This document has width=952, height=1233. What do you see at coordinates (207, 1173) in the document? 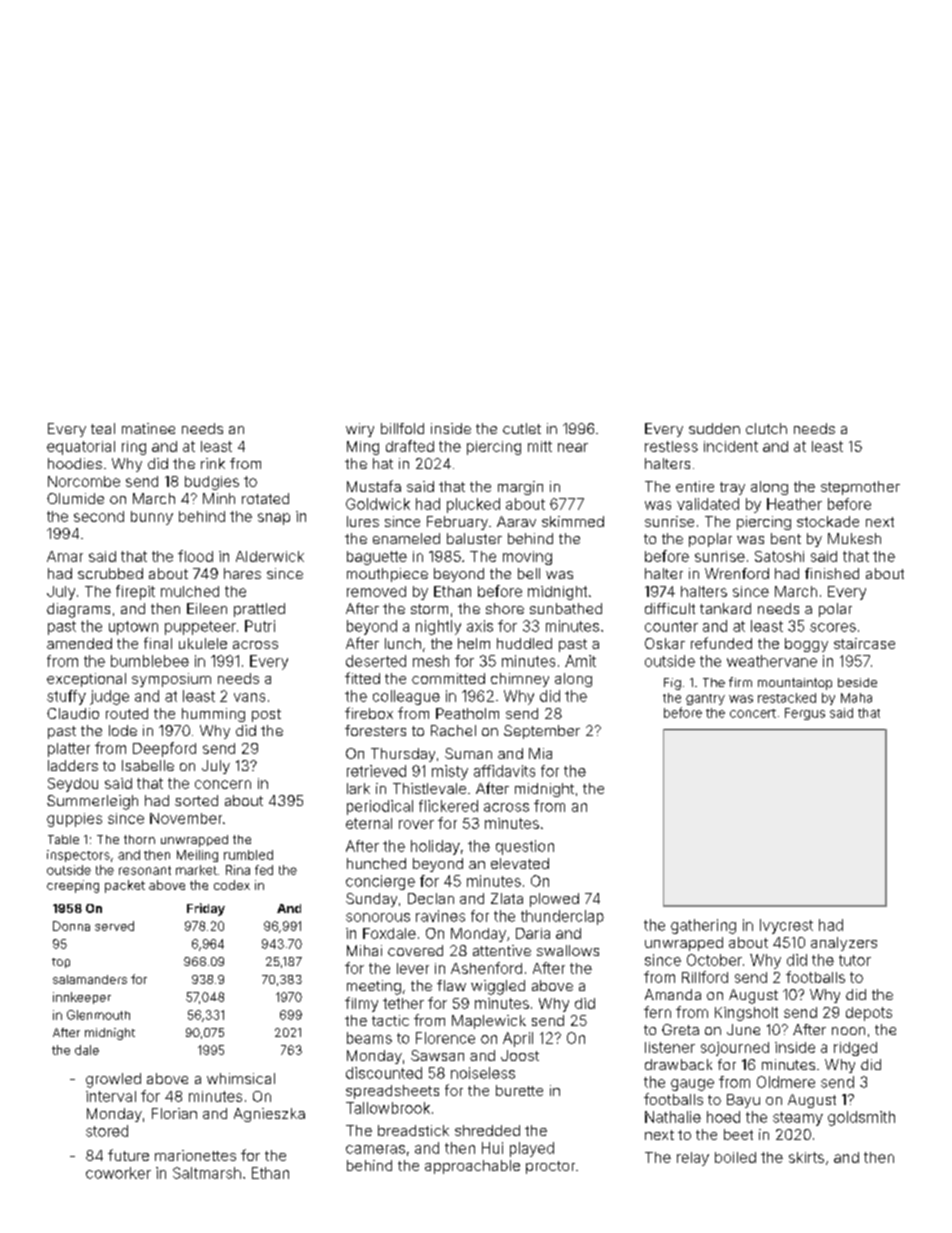
I see `Saltmarsh` at bounding box center [207, 1173].
